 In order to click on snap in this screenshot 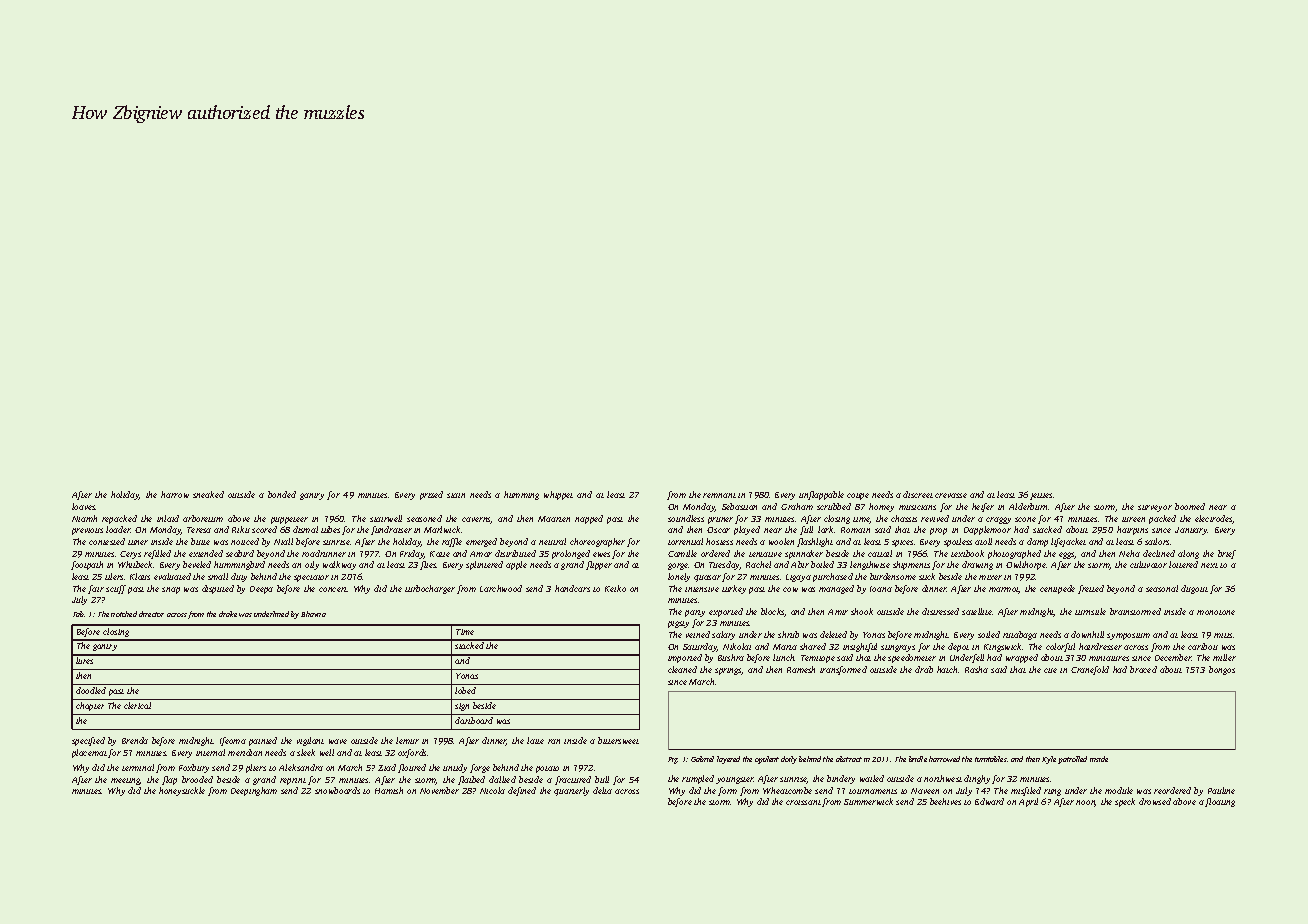, I will do `click(171, 590)`.
